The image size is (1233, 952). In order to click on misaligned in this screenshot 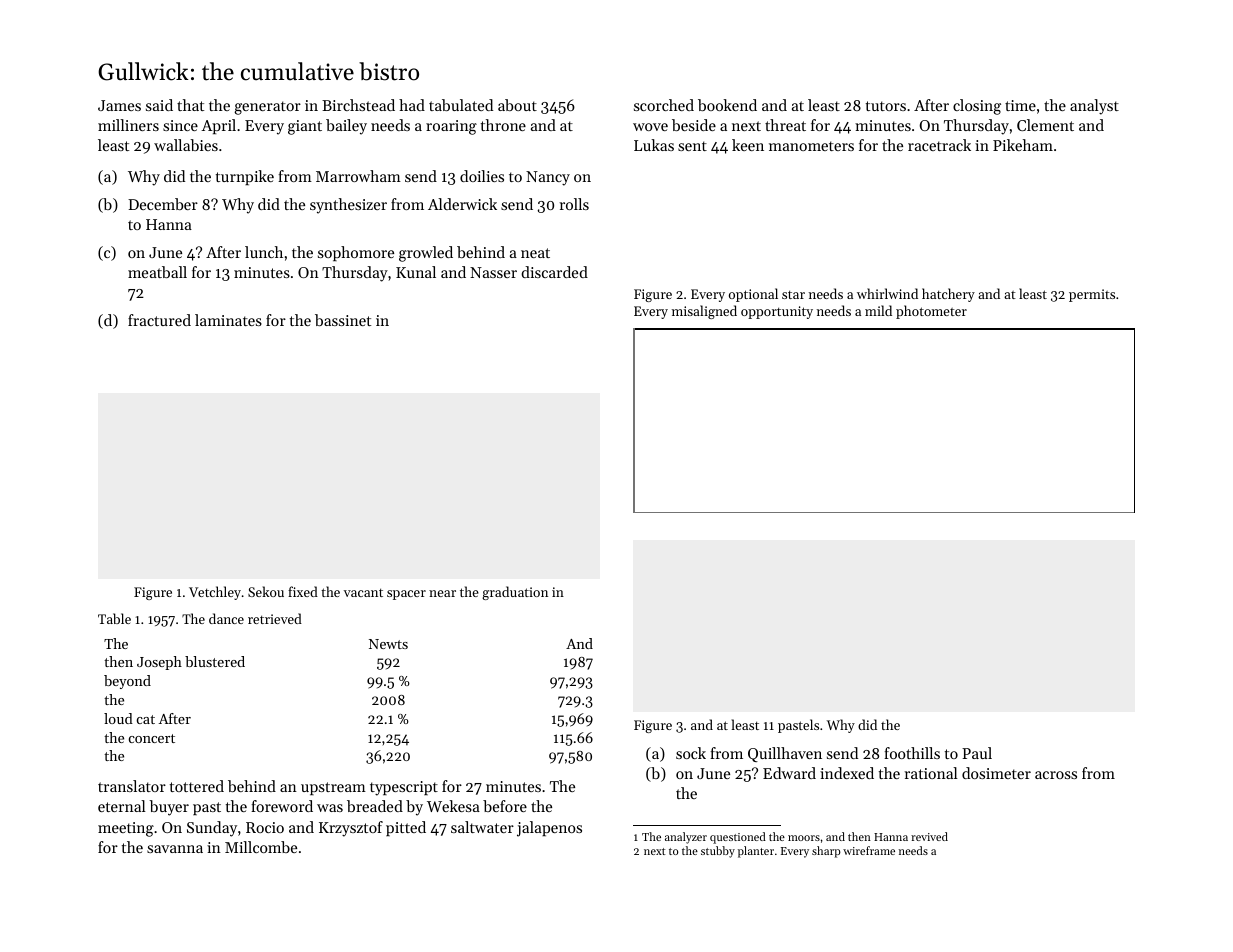, I will do `click(704, 312)`.
